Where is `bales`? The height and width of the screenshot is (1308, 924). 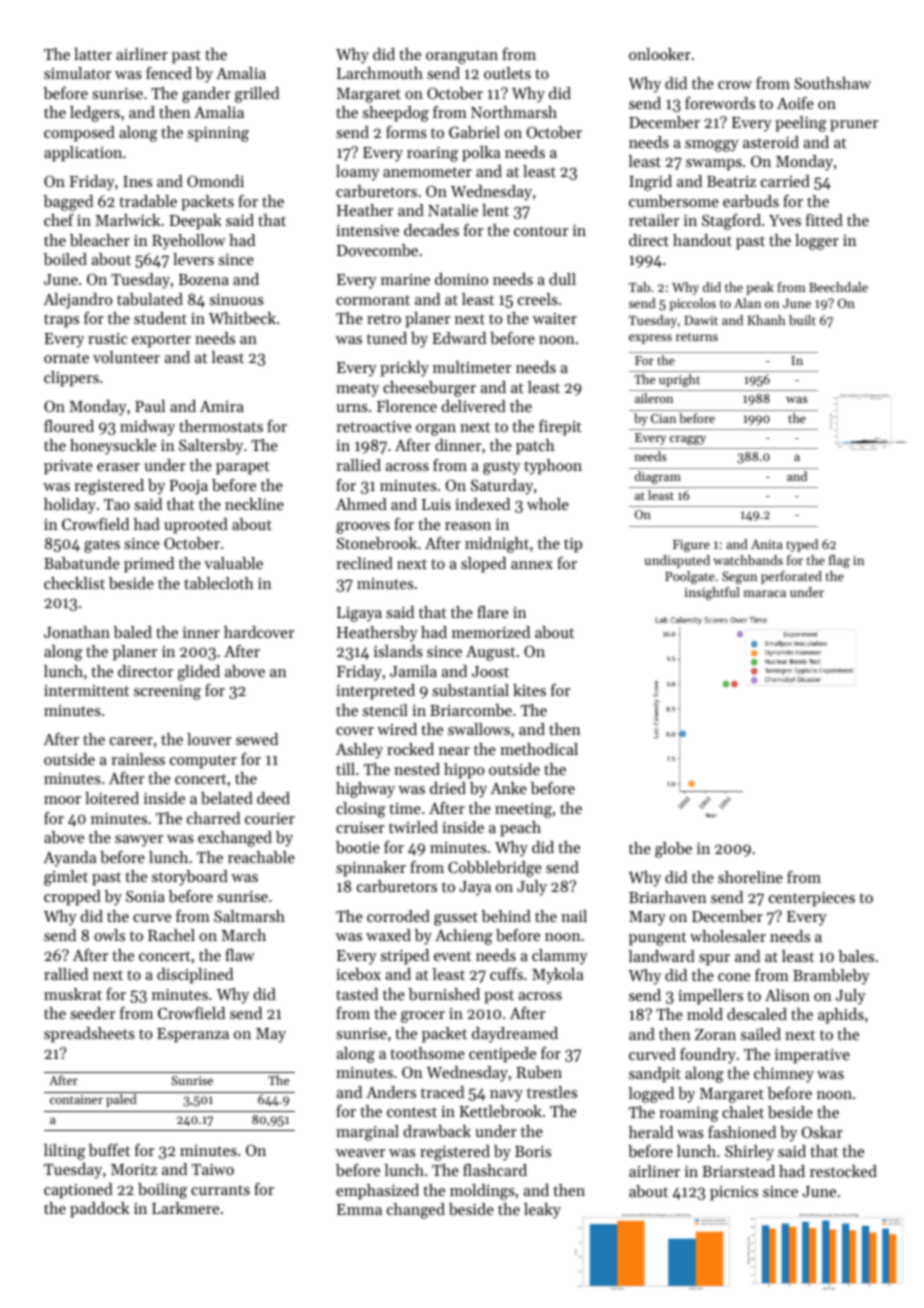
bales is located at coordinates (856, 956).
